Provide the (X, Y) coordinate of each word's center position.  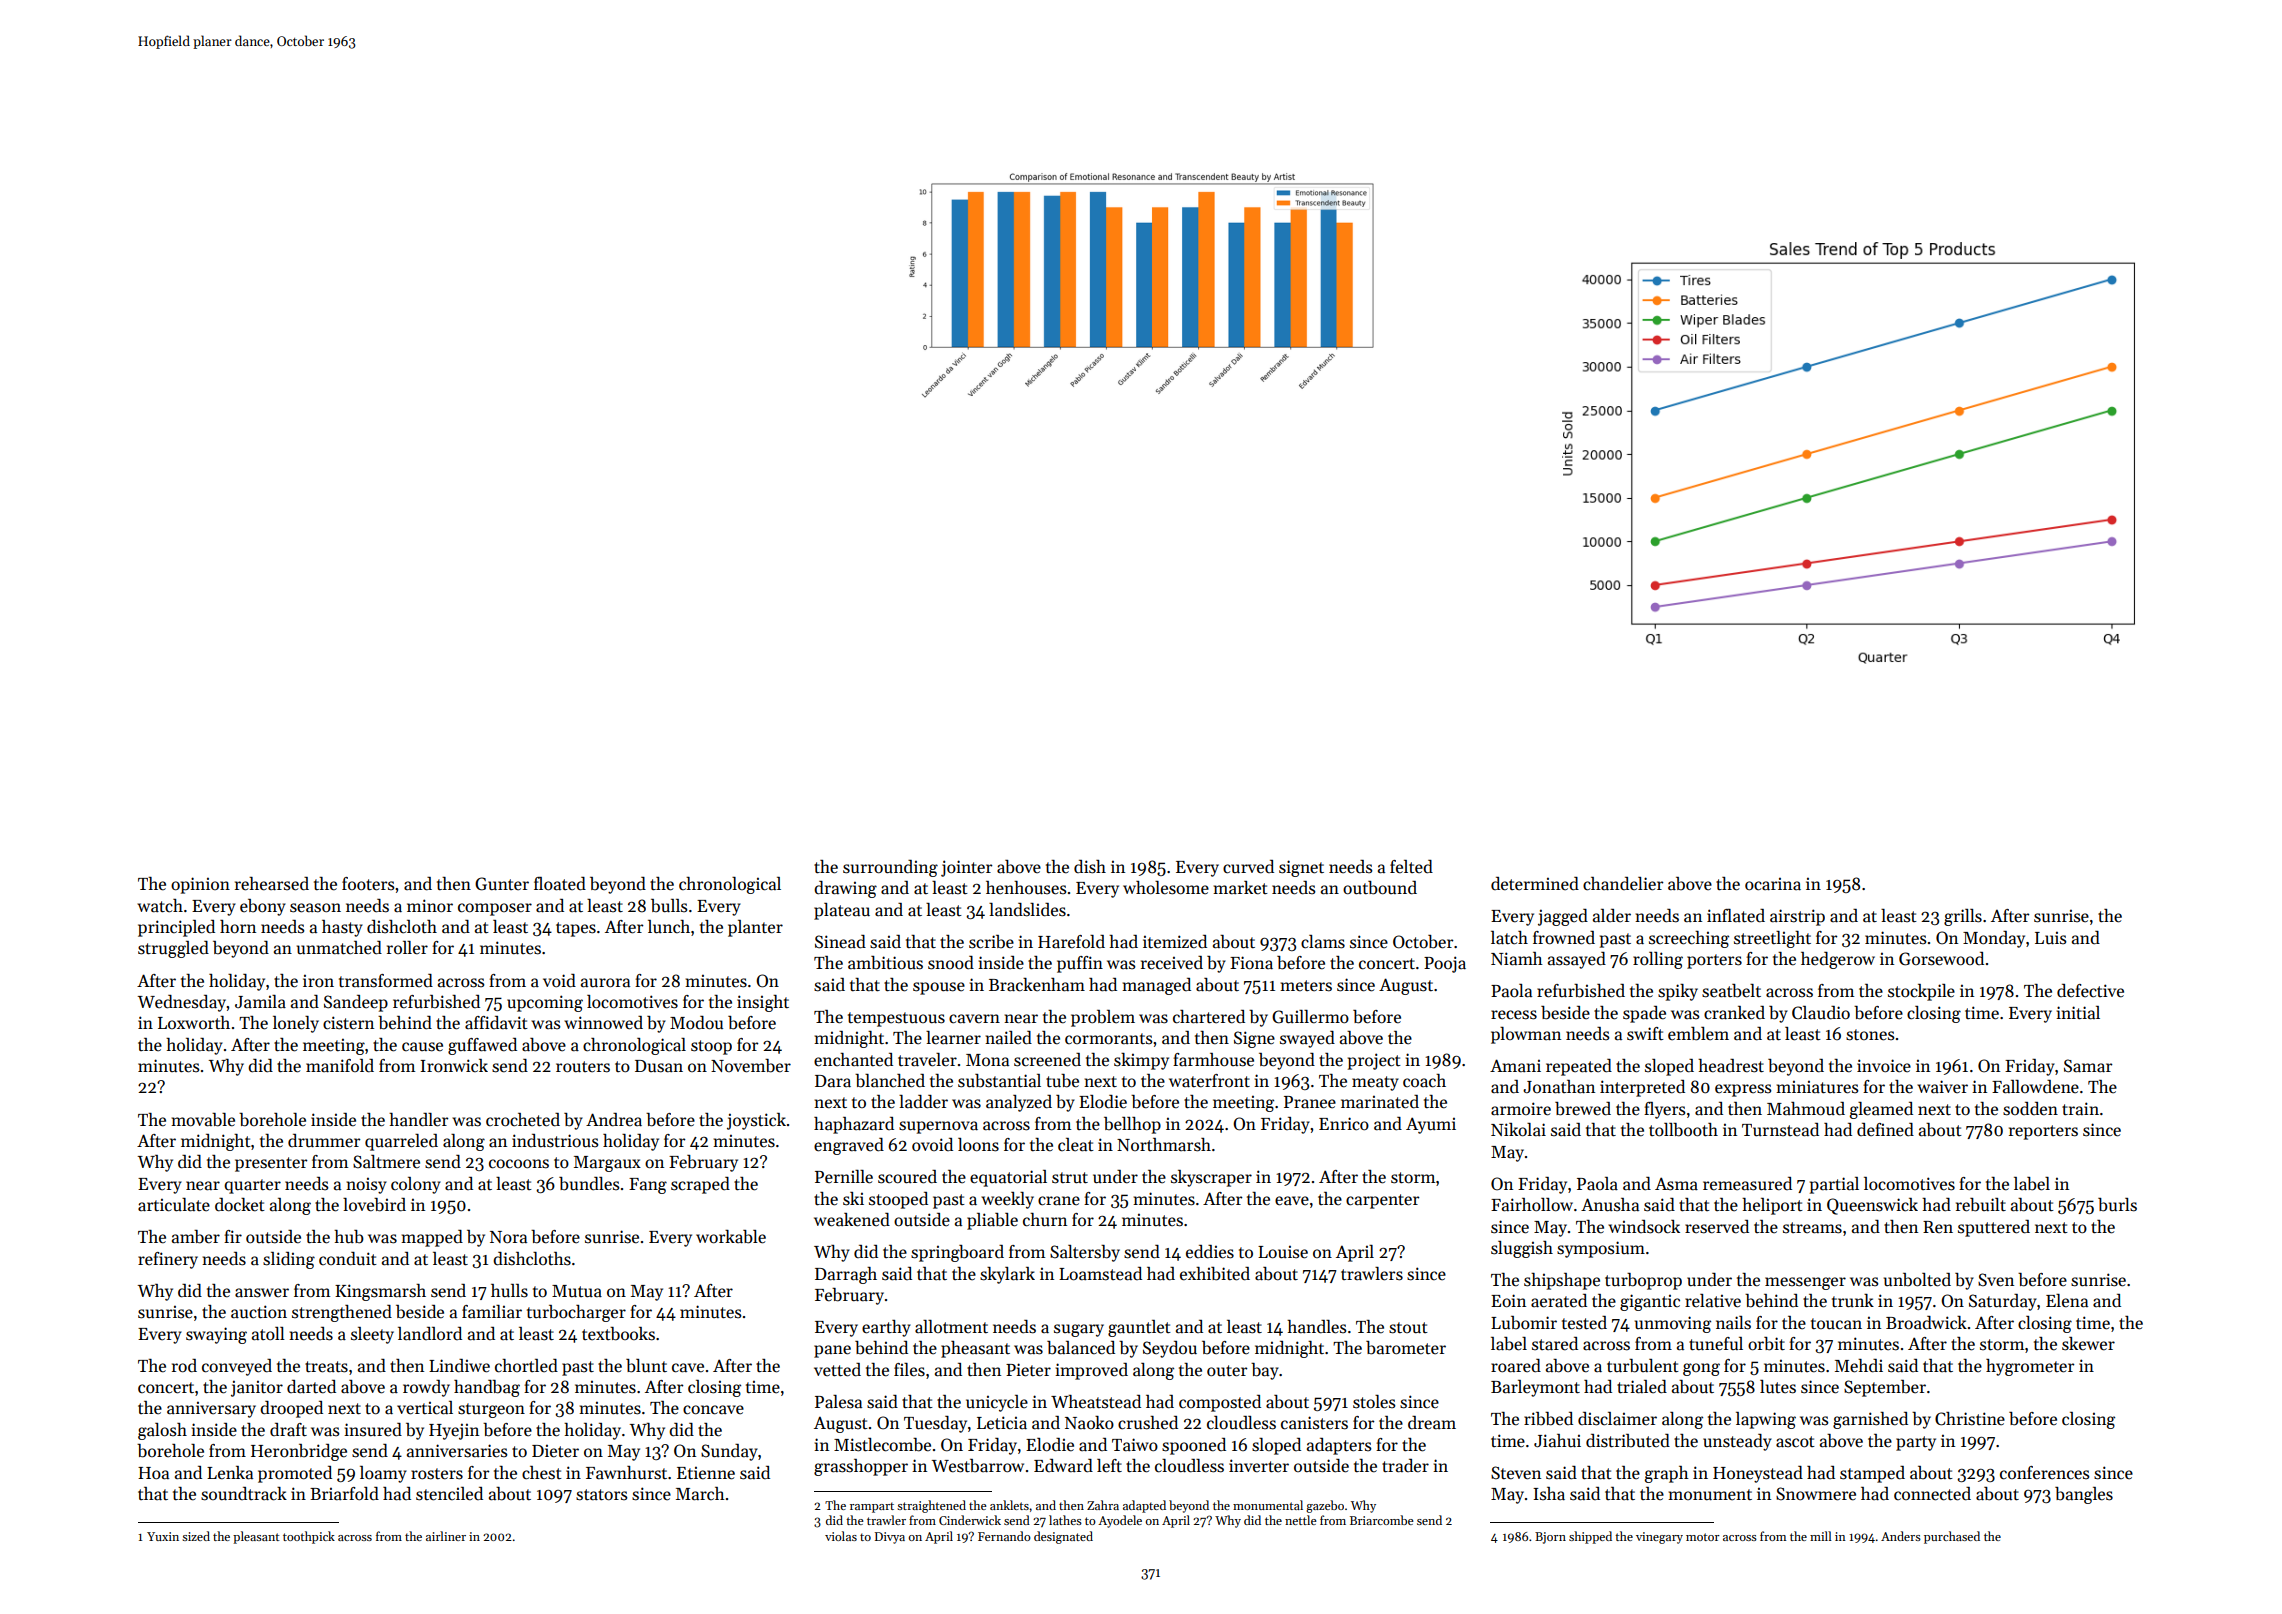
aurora (605, 983)
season (315, 908)
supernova (938, 1127)
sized (196, 1536)
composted (1220, 1403)
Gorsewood (1941, 959)
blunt (646, 1366)
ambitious (885, 963)
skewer (2088, 1344)
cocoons (519, 1164)
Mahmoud (1806, 1109)
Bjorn (1550, 1538)
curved (1248, 867)
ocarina (1773, 884)
